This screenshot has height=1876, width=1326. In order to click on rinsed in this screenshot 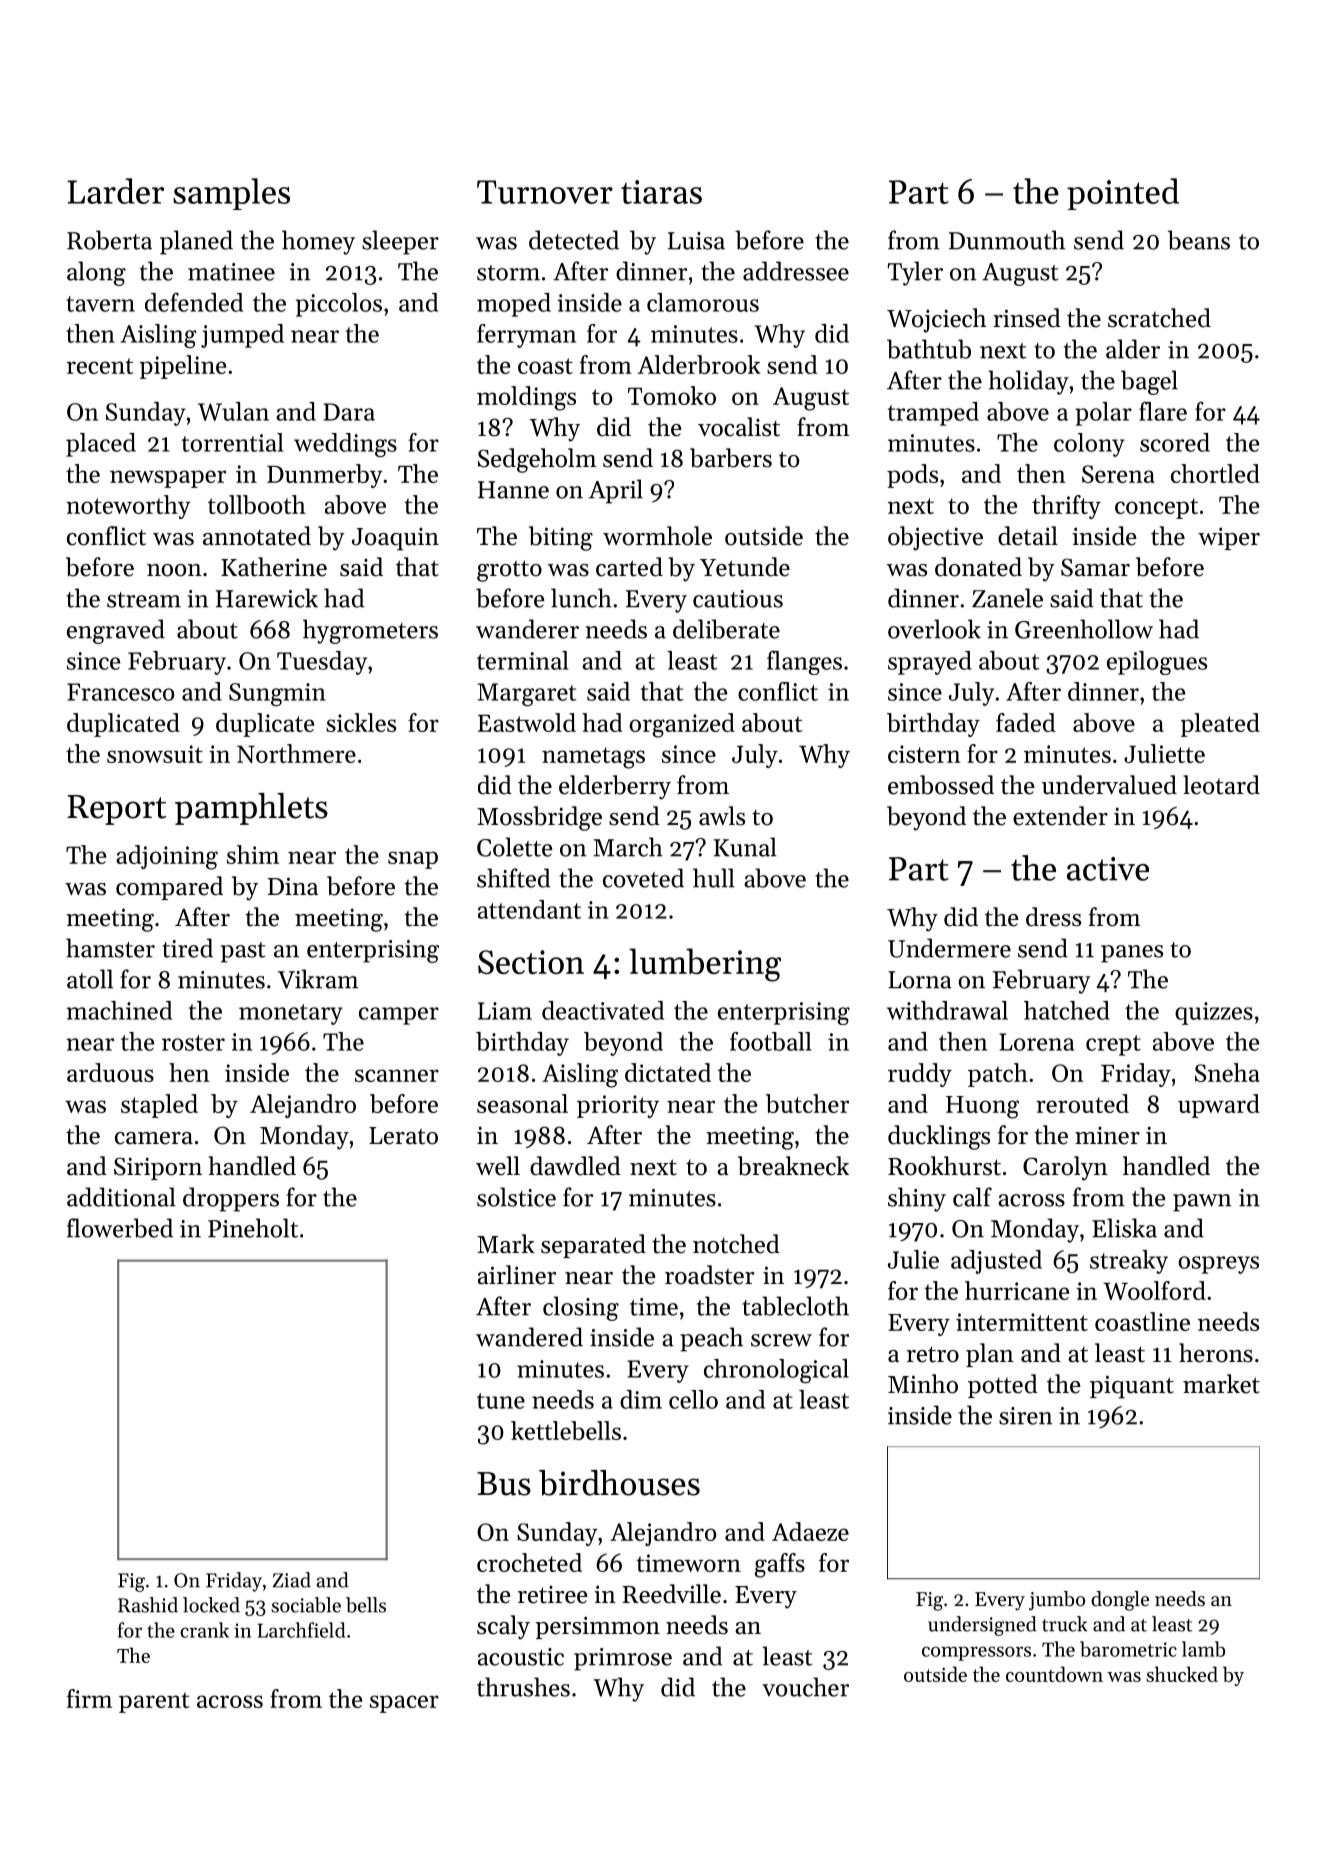, I will do `click(1027, 318)`.
